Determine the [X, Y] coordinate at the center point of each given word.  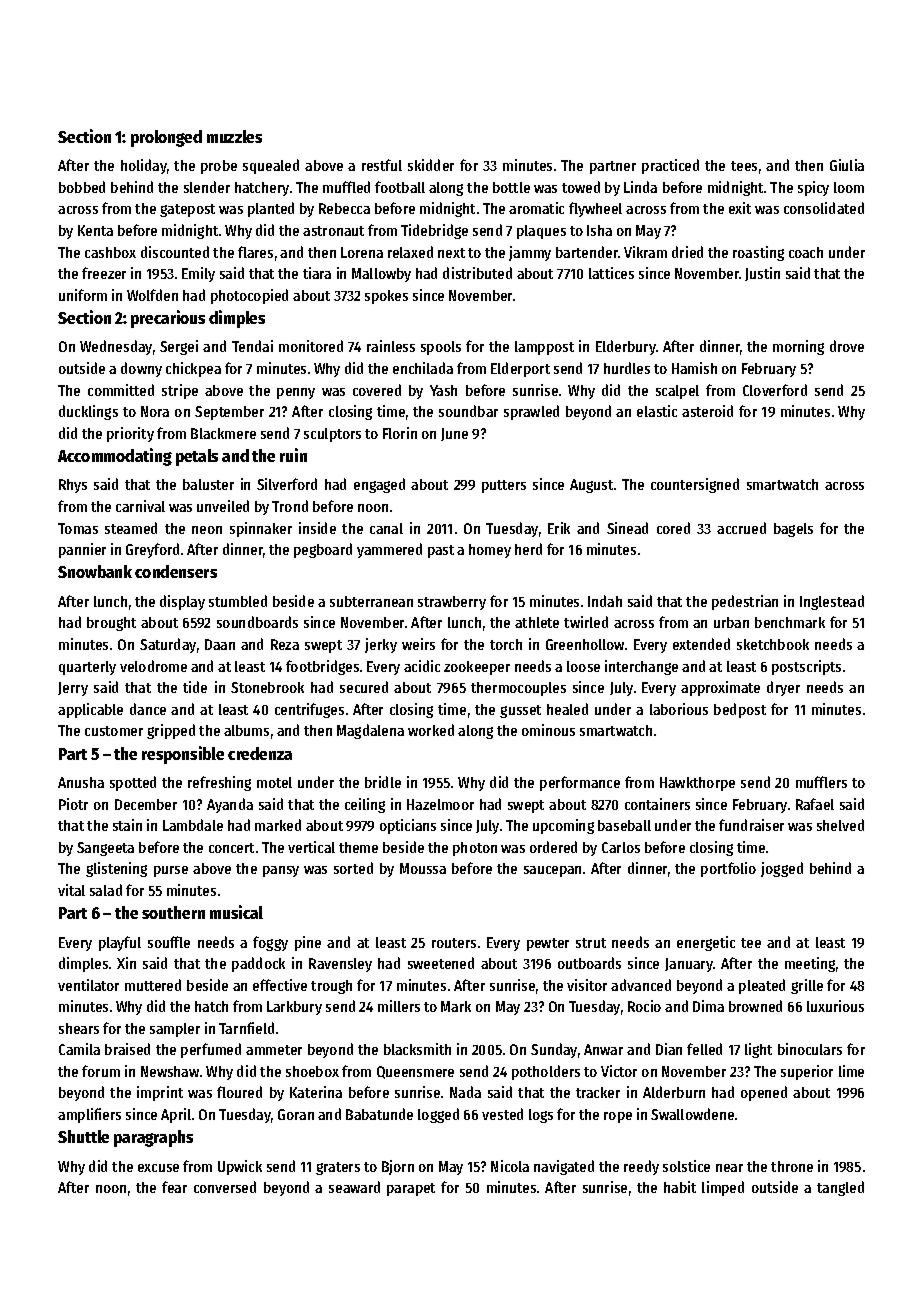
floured [239, 1092]
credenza [260, 753]
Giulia [847, 165]
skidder [431, 165]
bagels [793, 530]
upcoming [563, 826]
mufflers [821, 782]
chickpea [193, 369]
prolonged [166, 138]
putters [504, 486]
